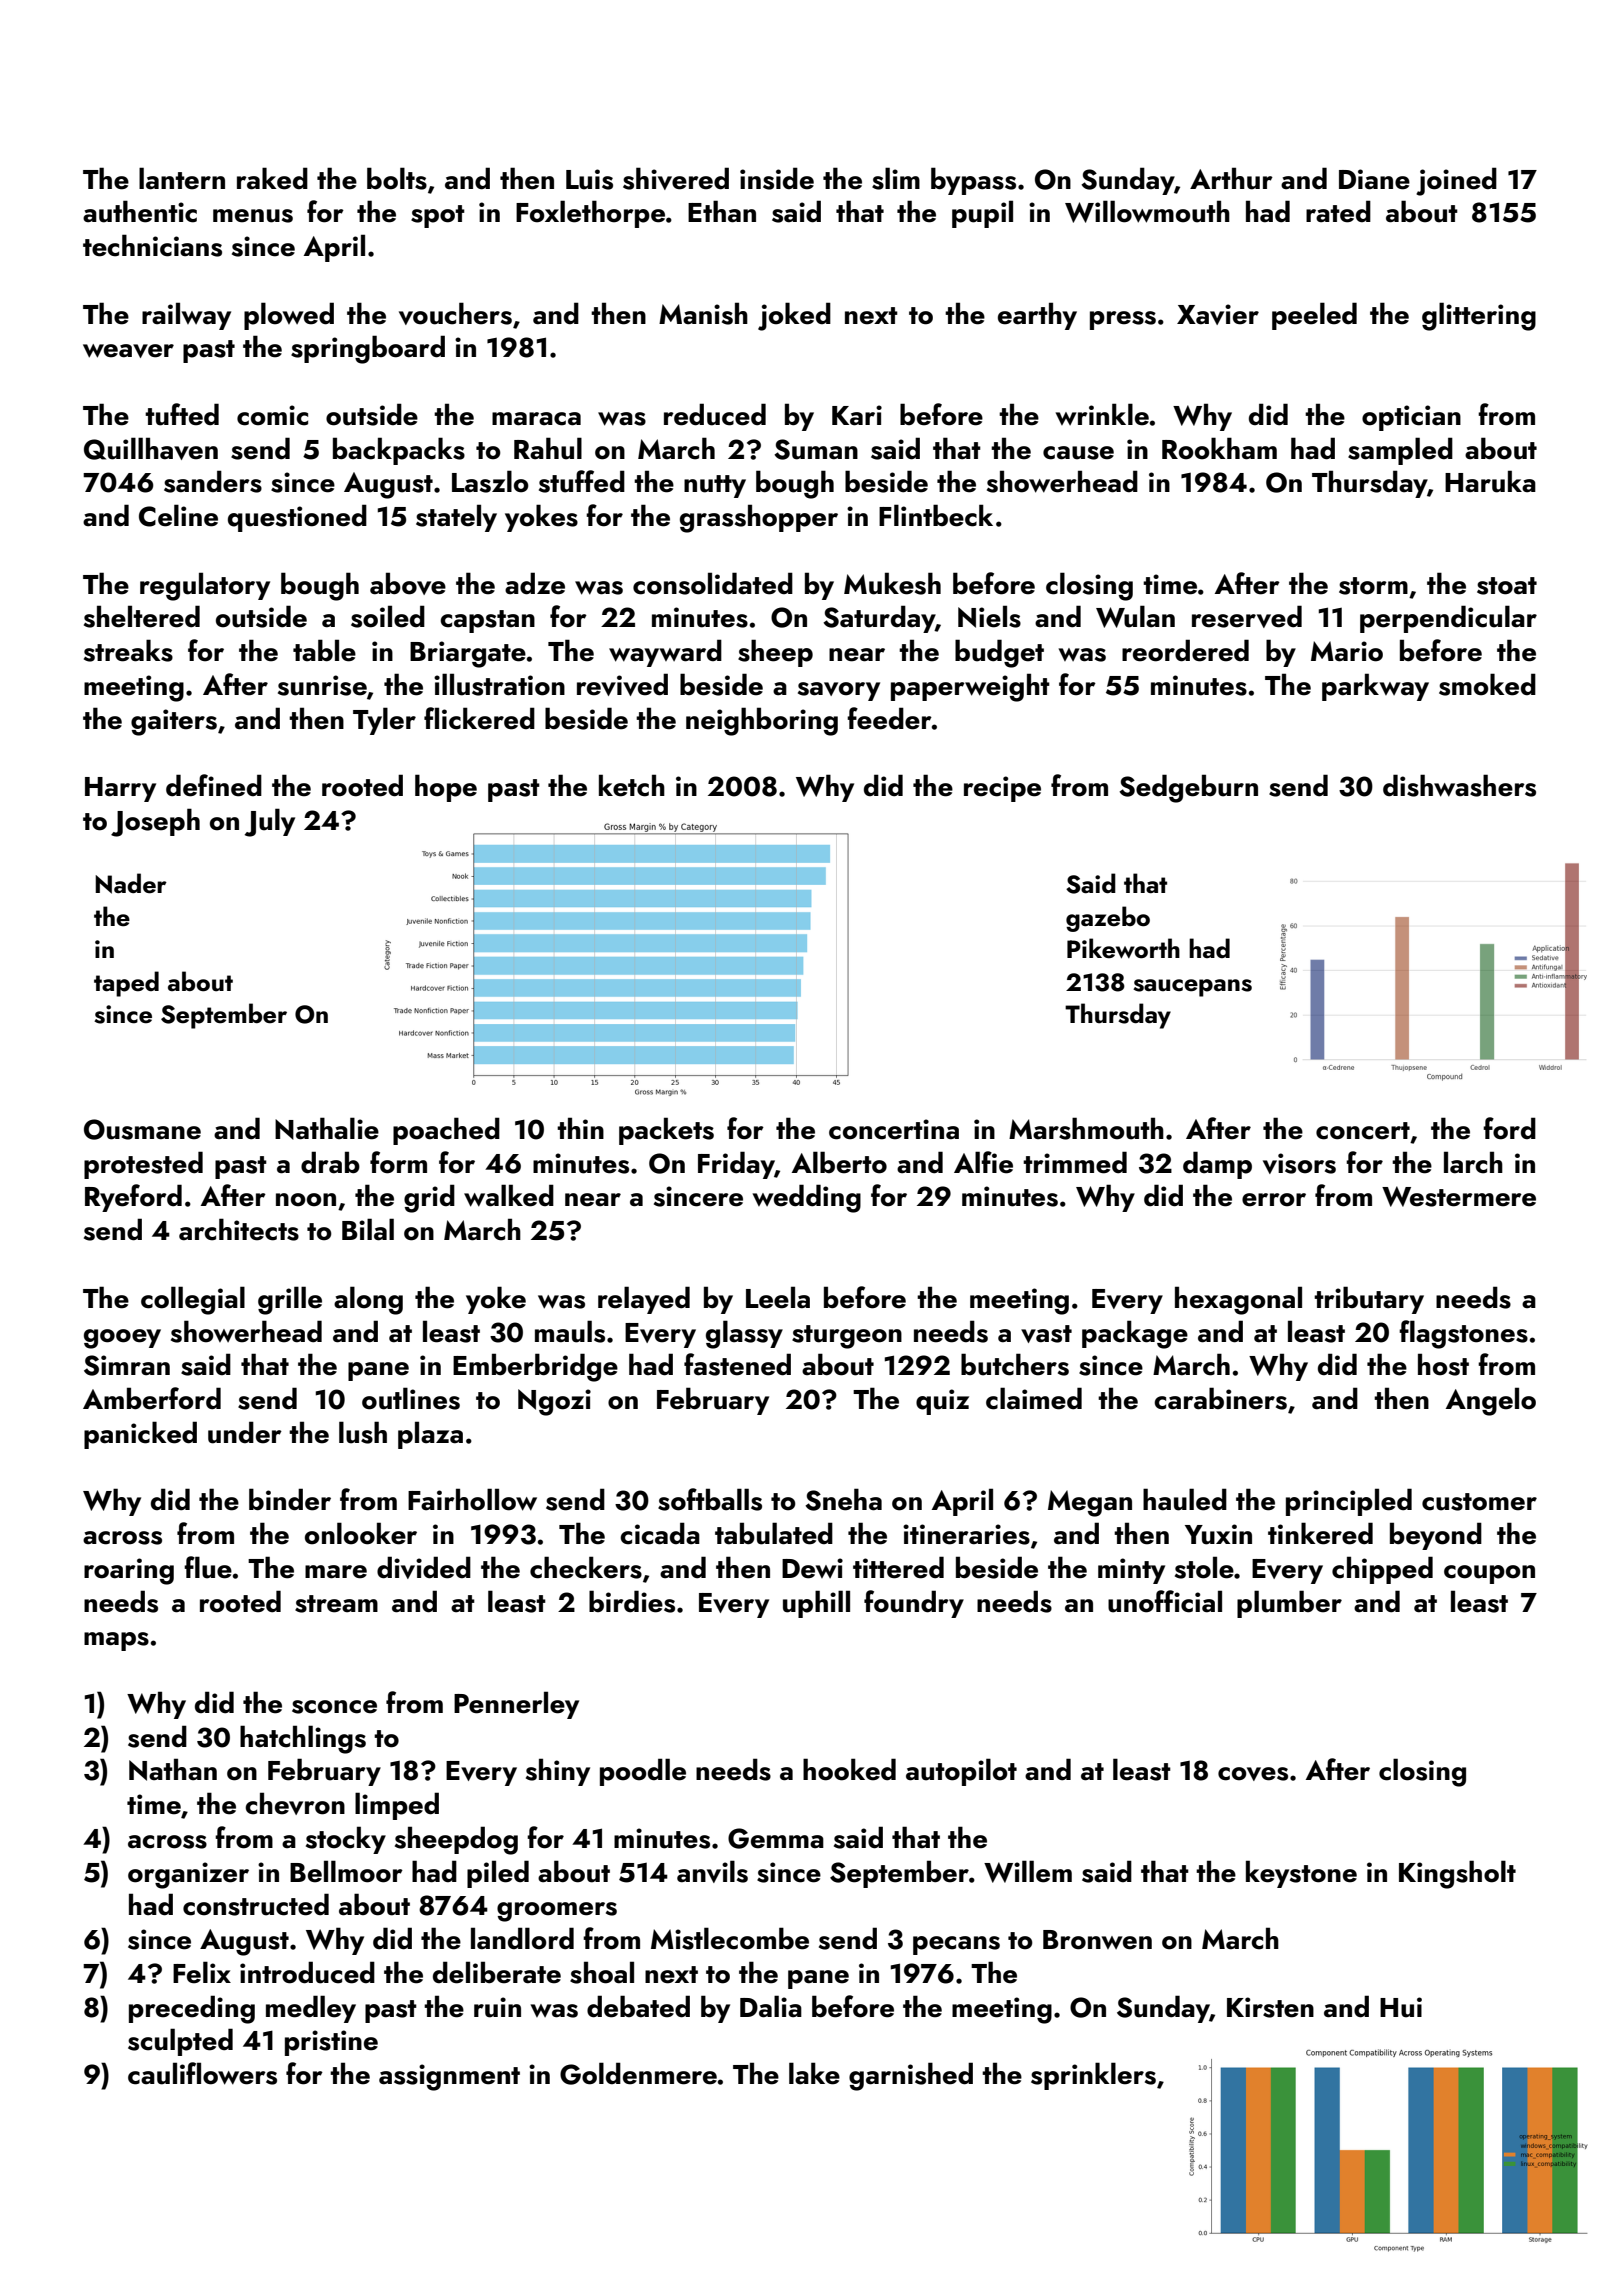 Image resolution: width=1620 pixels, height=2292 pixels. I want to click on joked, so click(794, 316).
